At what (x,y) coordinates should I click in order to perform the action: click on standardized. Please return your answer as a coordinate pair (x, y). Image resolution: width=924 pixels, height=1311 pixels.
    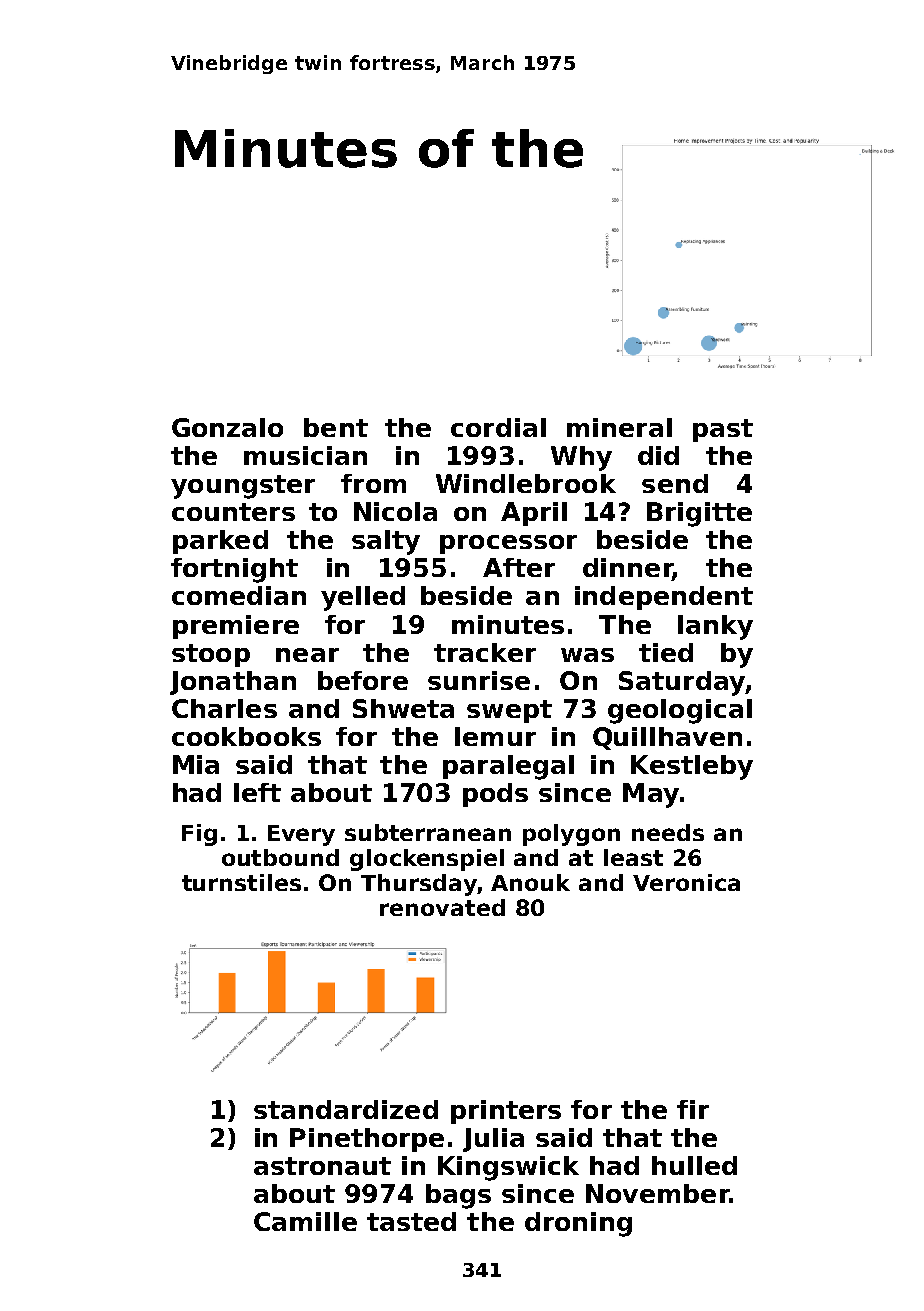
    Looking at the image, I should click on (346, 1109).
